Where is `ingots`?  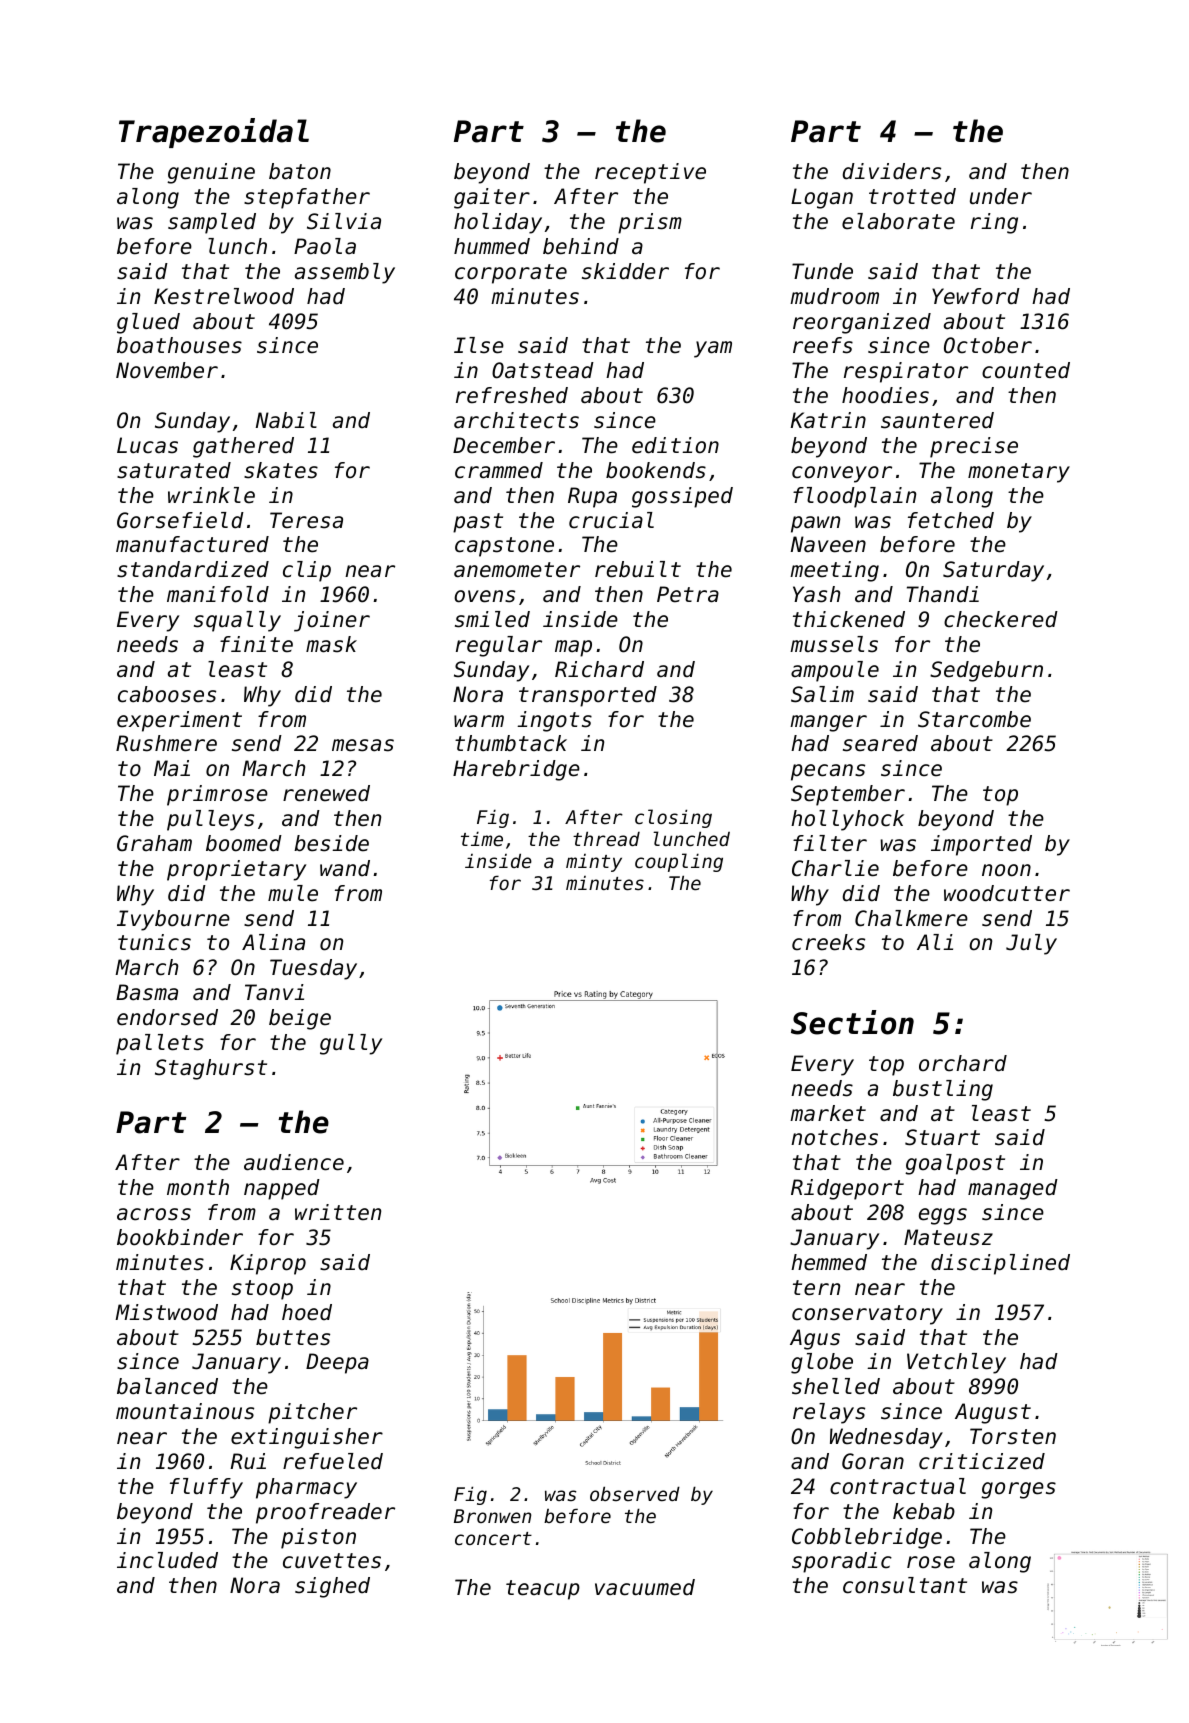
ingots is located at coordinates (554, 721).
